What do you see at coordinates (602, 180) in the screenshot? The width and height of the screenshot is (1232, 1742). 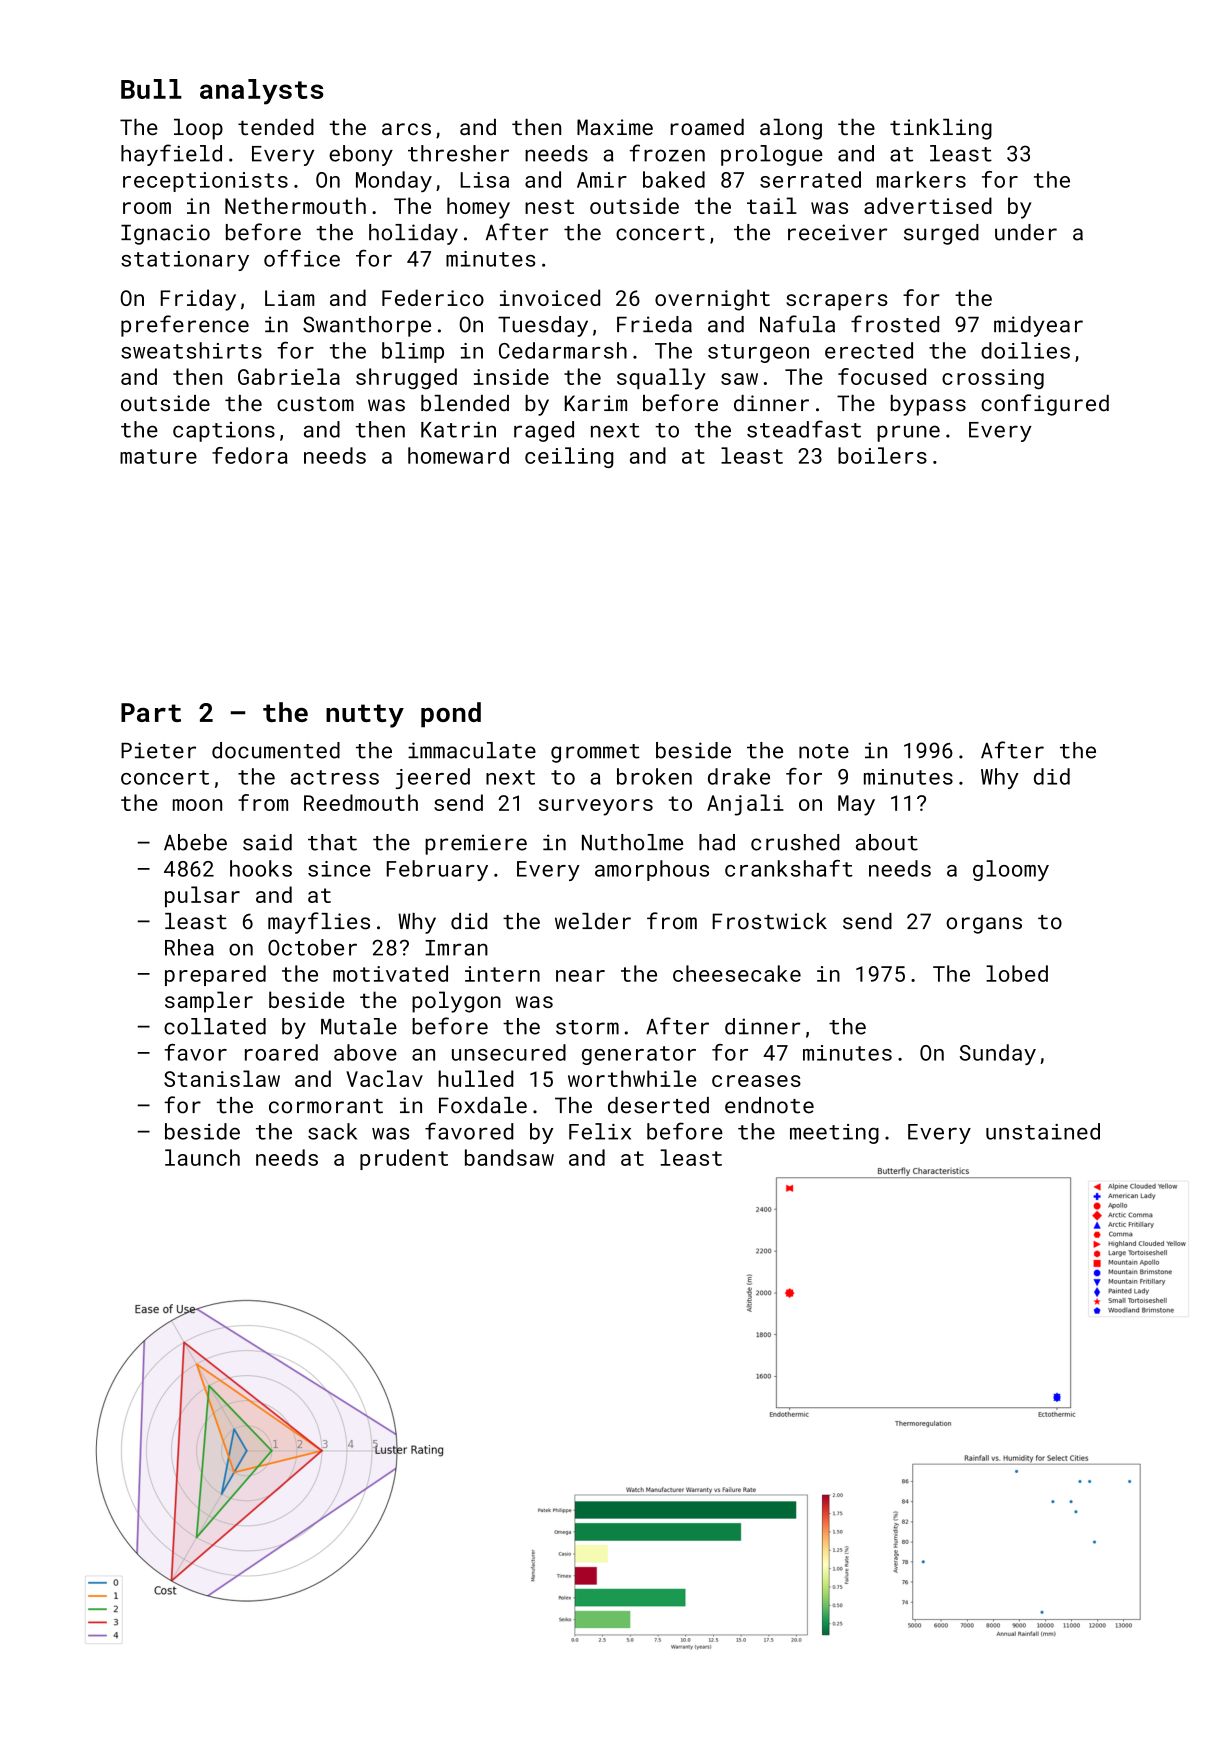 I see `Amir` at bounding box center [602, 180].
